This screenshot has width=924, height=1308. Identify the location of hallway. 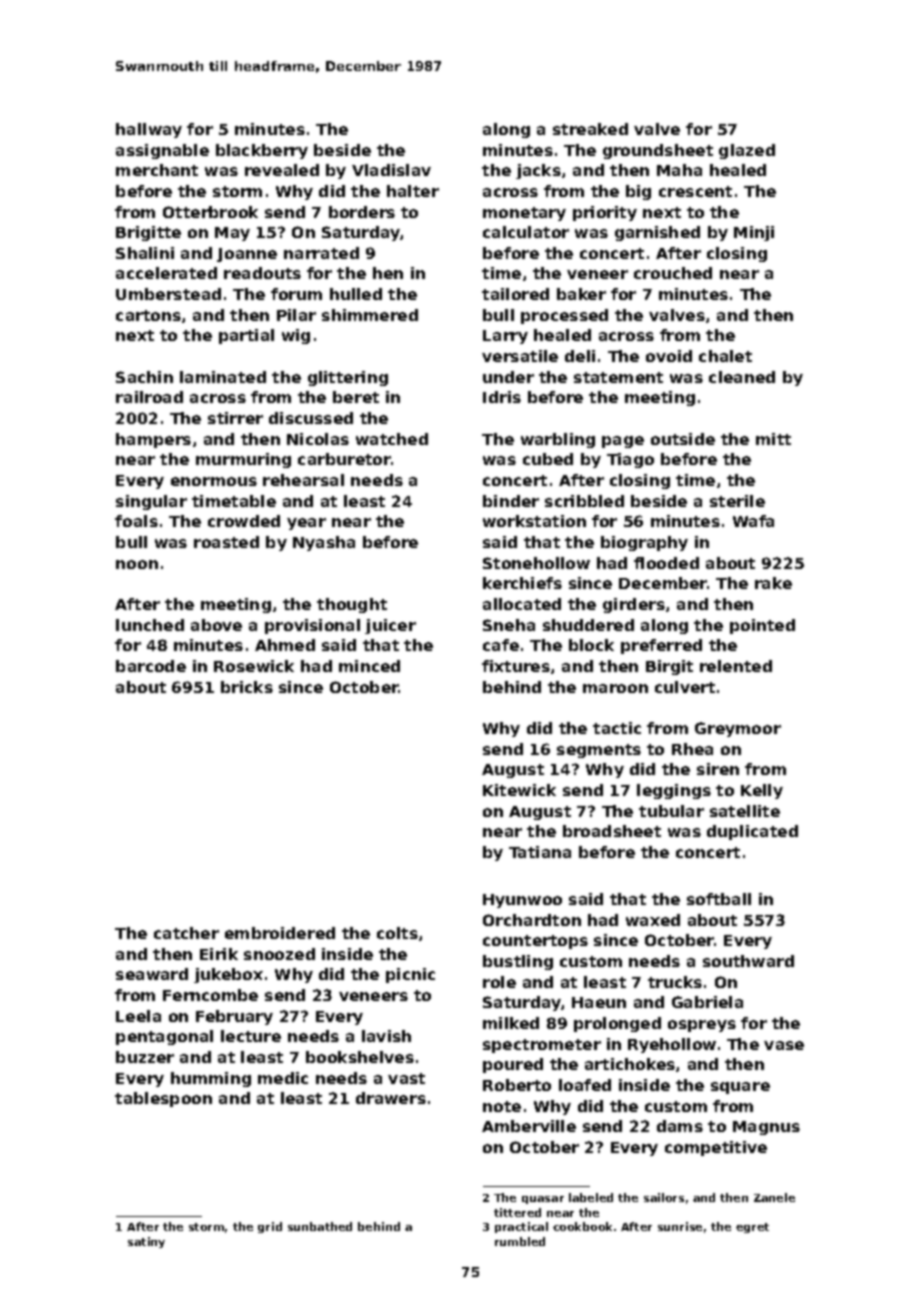
(149, 130).
